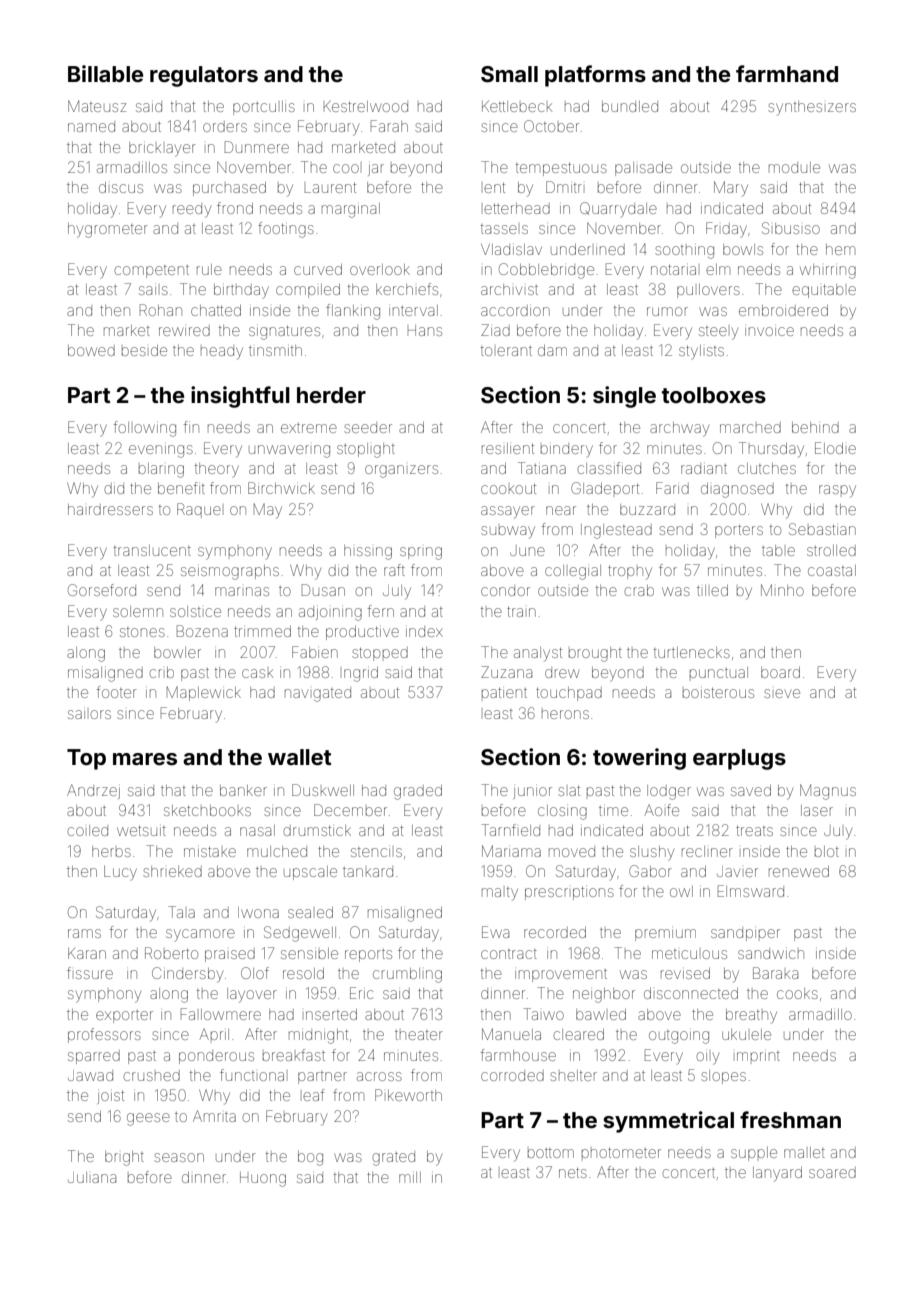 This page has width=924, height=1308. Describe the element at coordinates (90, 973) in the page. I see `fissure` at that location.
